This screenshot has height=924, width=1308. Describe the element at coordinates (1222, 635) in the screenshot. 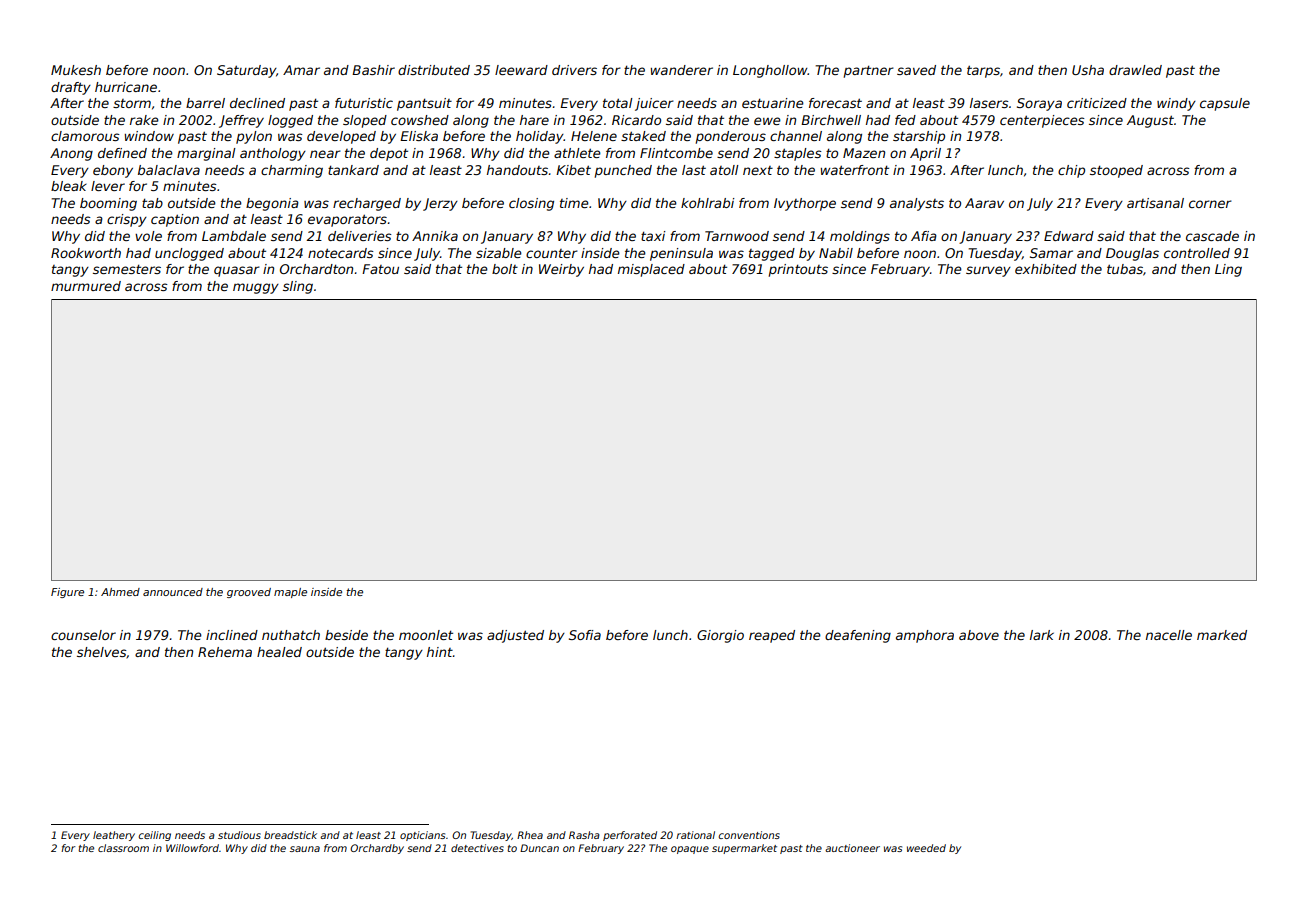

I see `marked` at that location.
